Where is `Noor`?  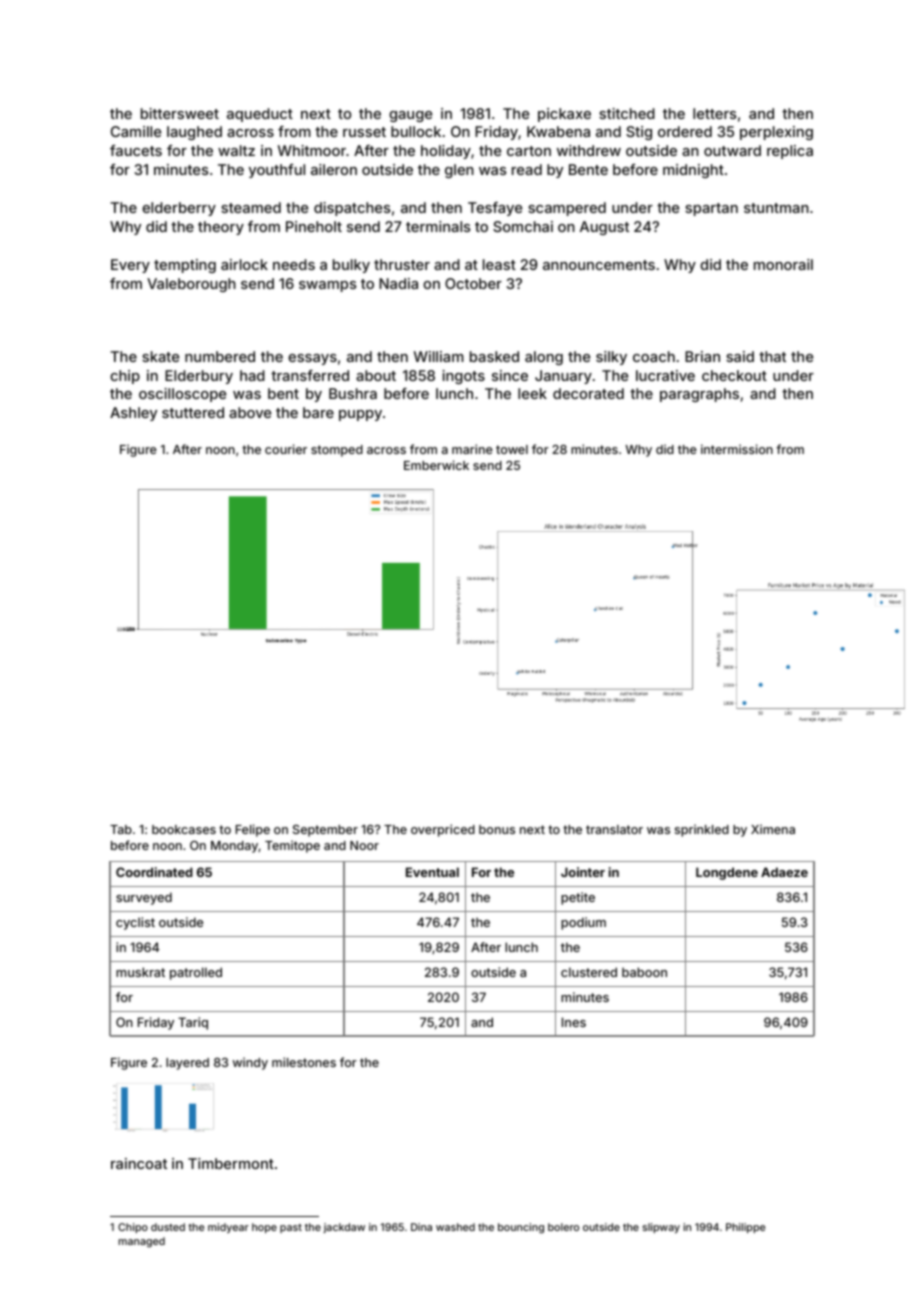
Noor is located at coordinates (364, 845).
